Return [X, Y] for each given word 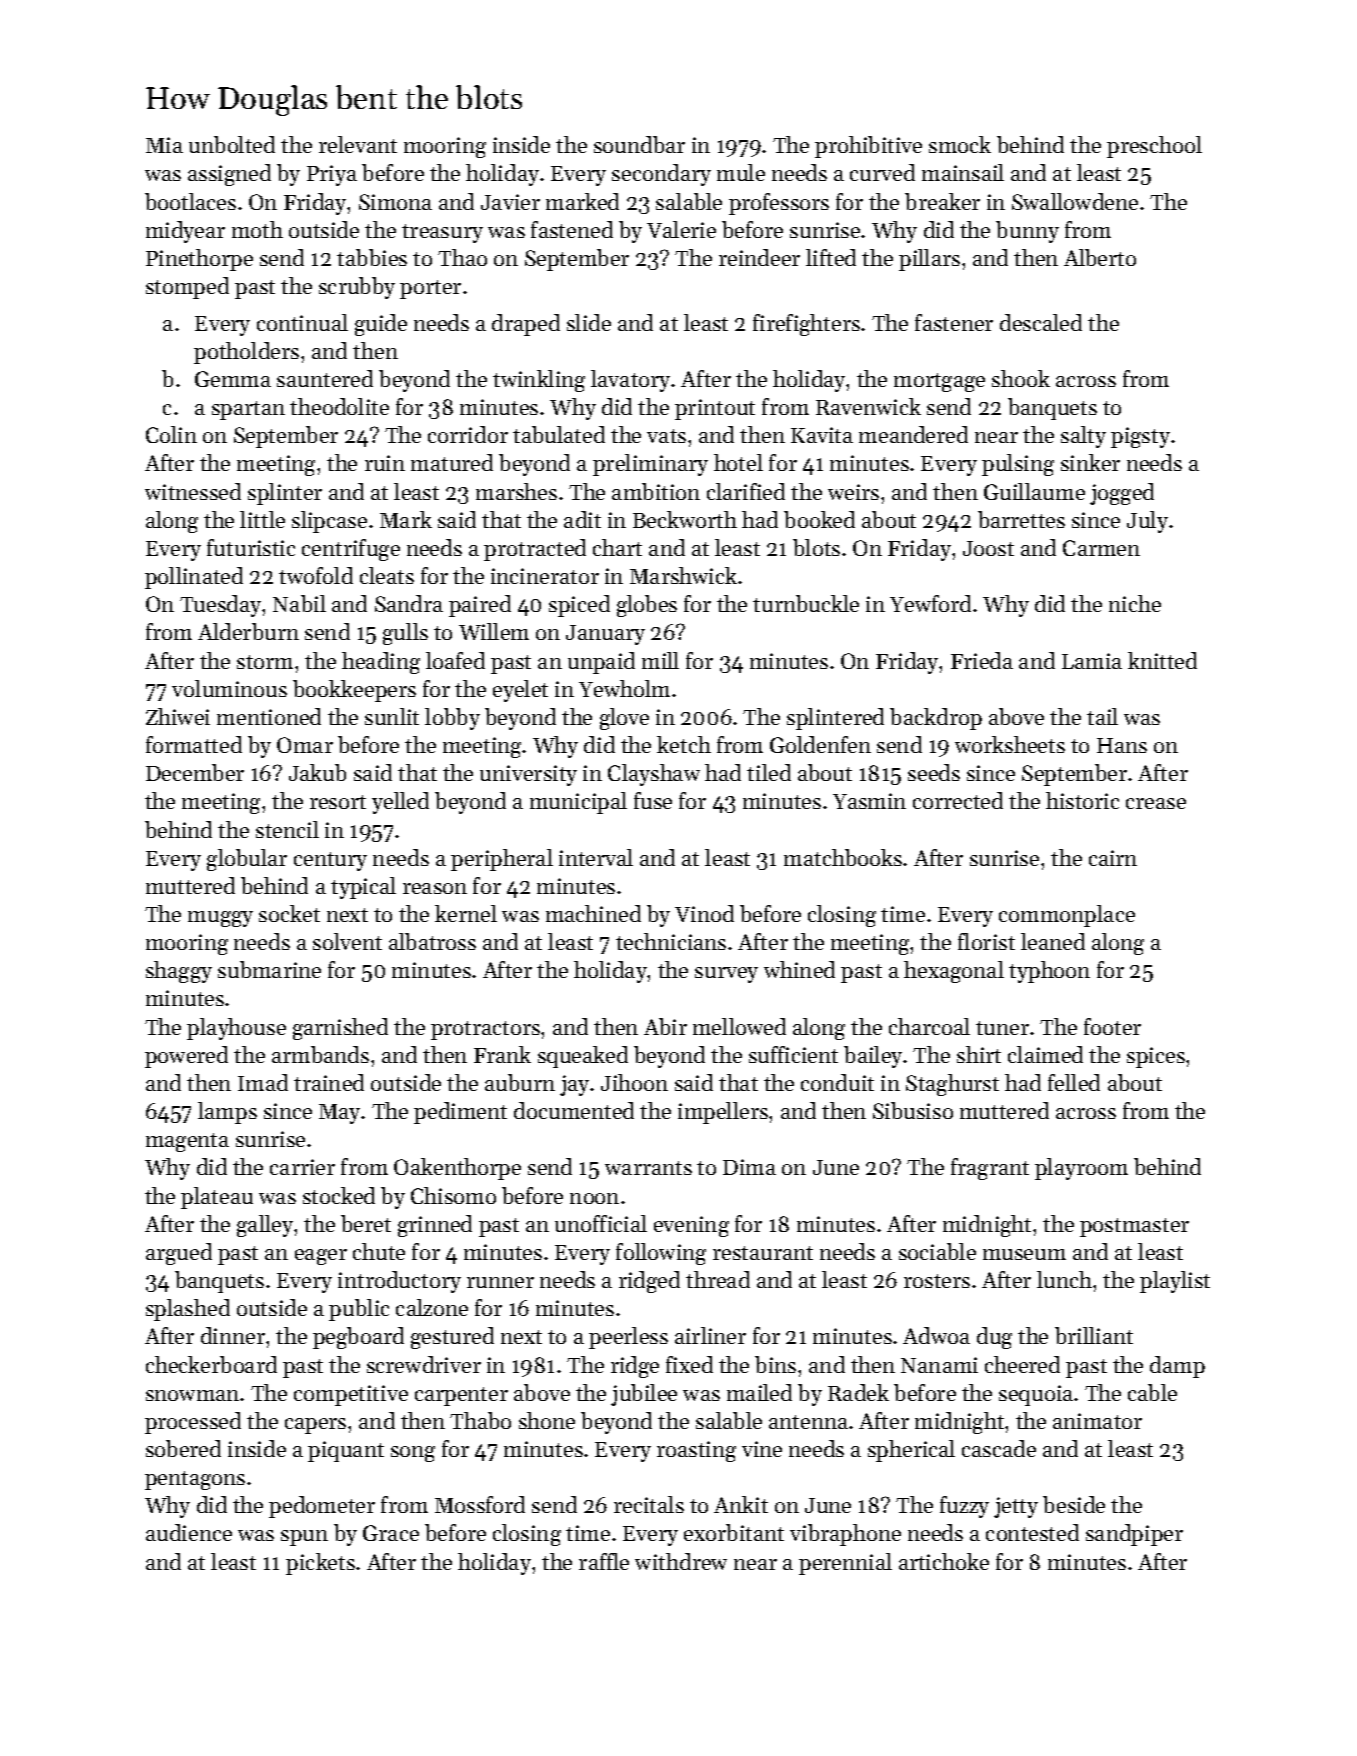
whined [799, 969]
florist [986, 941]
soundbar [639, 144]
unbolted [232, 144]
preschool [1154, 147]
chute [379, 1251]
